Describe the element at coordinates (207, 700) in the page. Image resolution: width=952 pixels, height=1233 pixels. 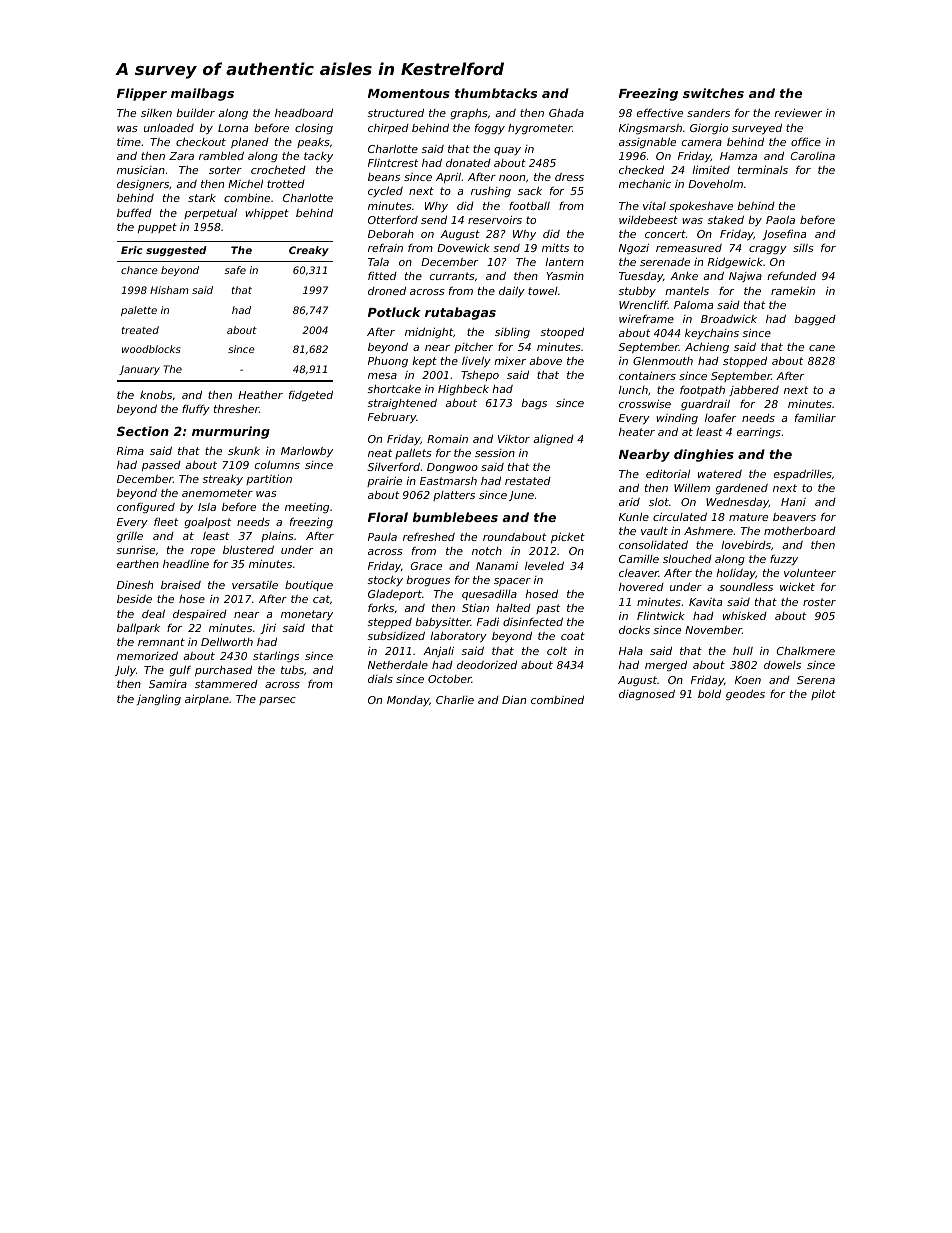
I see `airplane` at that location.
